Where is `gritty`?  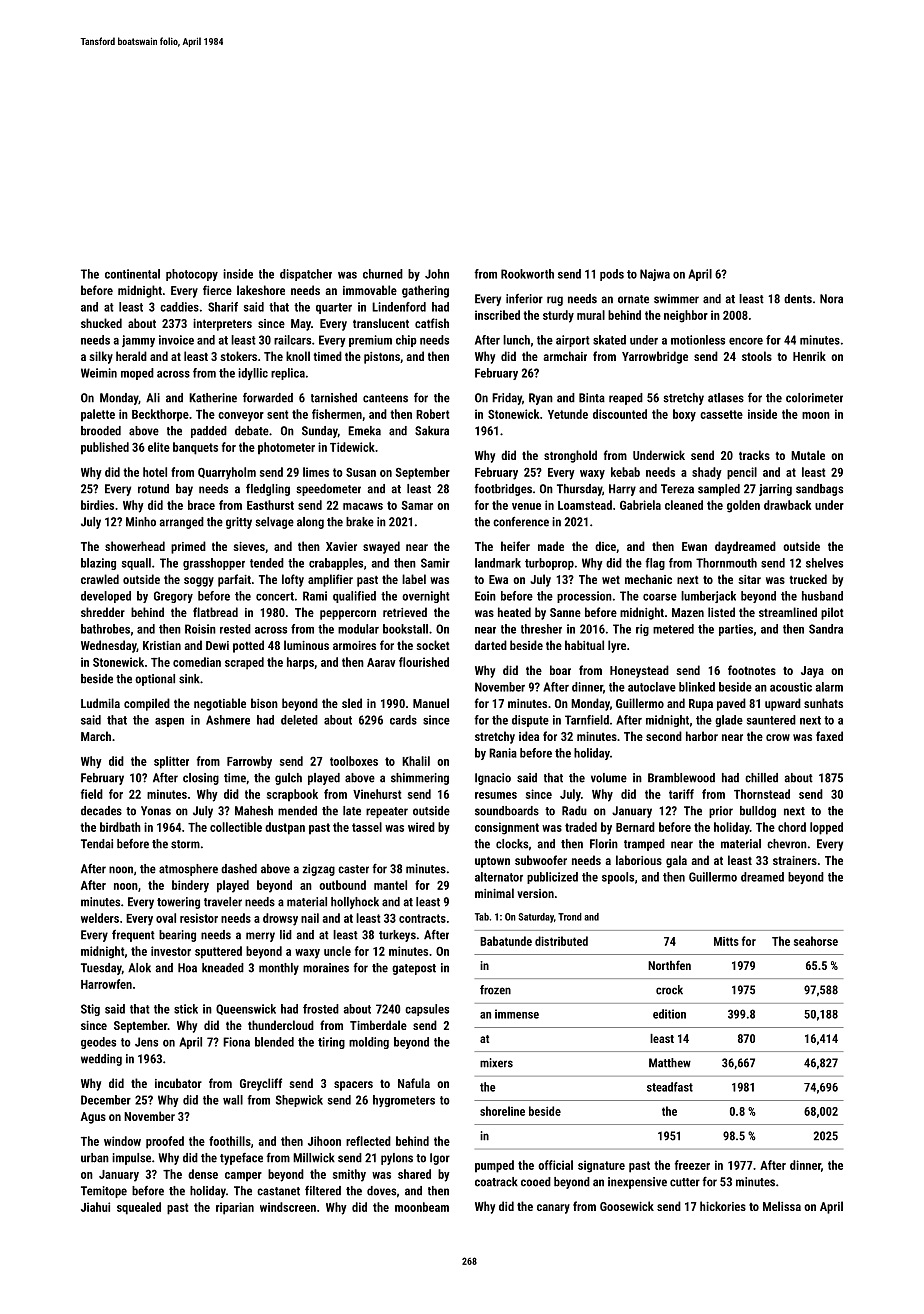 gritty is located at coordinates (239, 523).
